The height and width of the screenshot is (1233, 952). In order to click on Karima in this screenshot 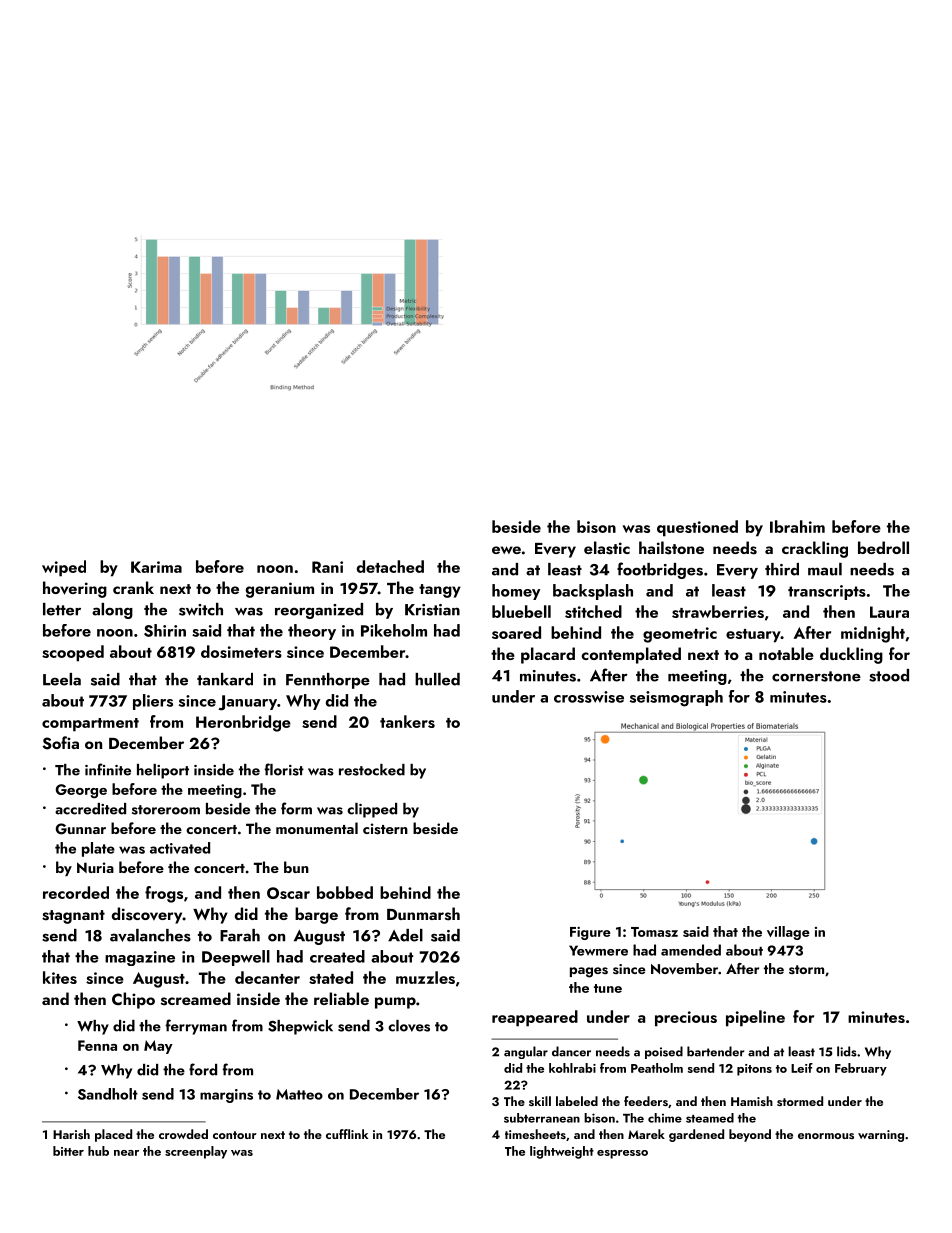, I will do `click(156, 567)`.
